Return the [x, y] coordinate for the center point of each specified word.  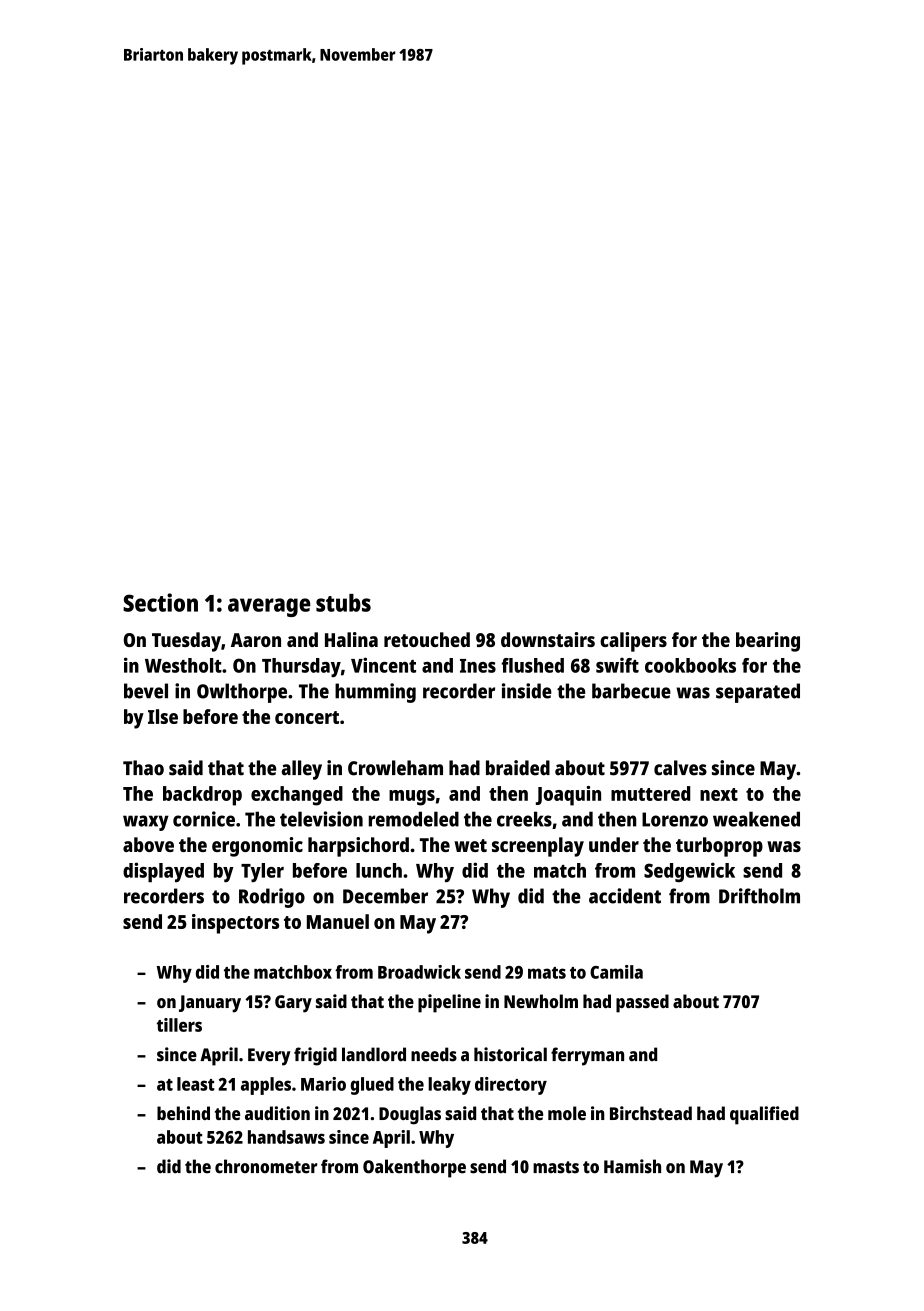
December [385, 896]
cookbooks [690, 665]
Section [160, 602]
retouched [427, 639]
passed [642, 1003]
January [210, 1004]
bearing [768, 642]
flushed [532, 665]
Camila [616, 972]
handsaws [286, 1137]
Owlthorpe [242, 693]
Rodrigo [272, 898]
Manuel [338, 921]
